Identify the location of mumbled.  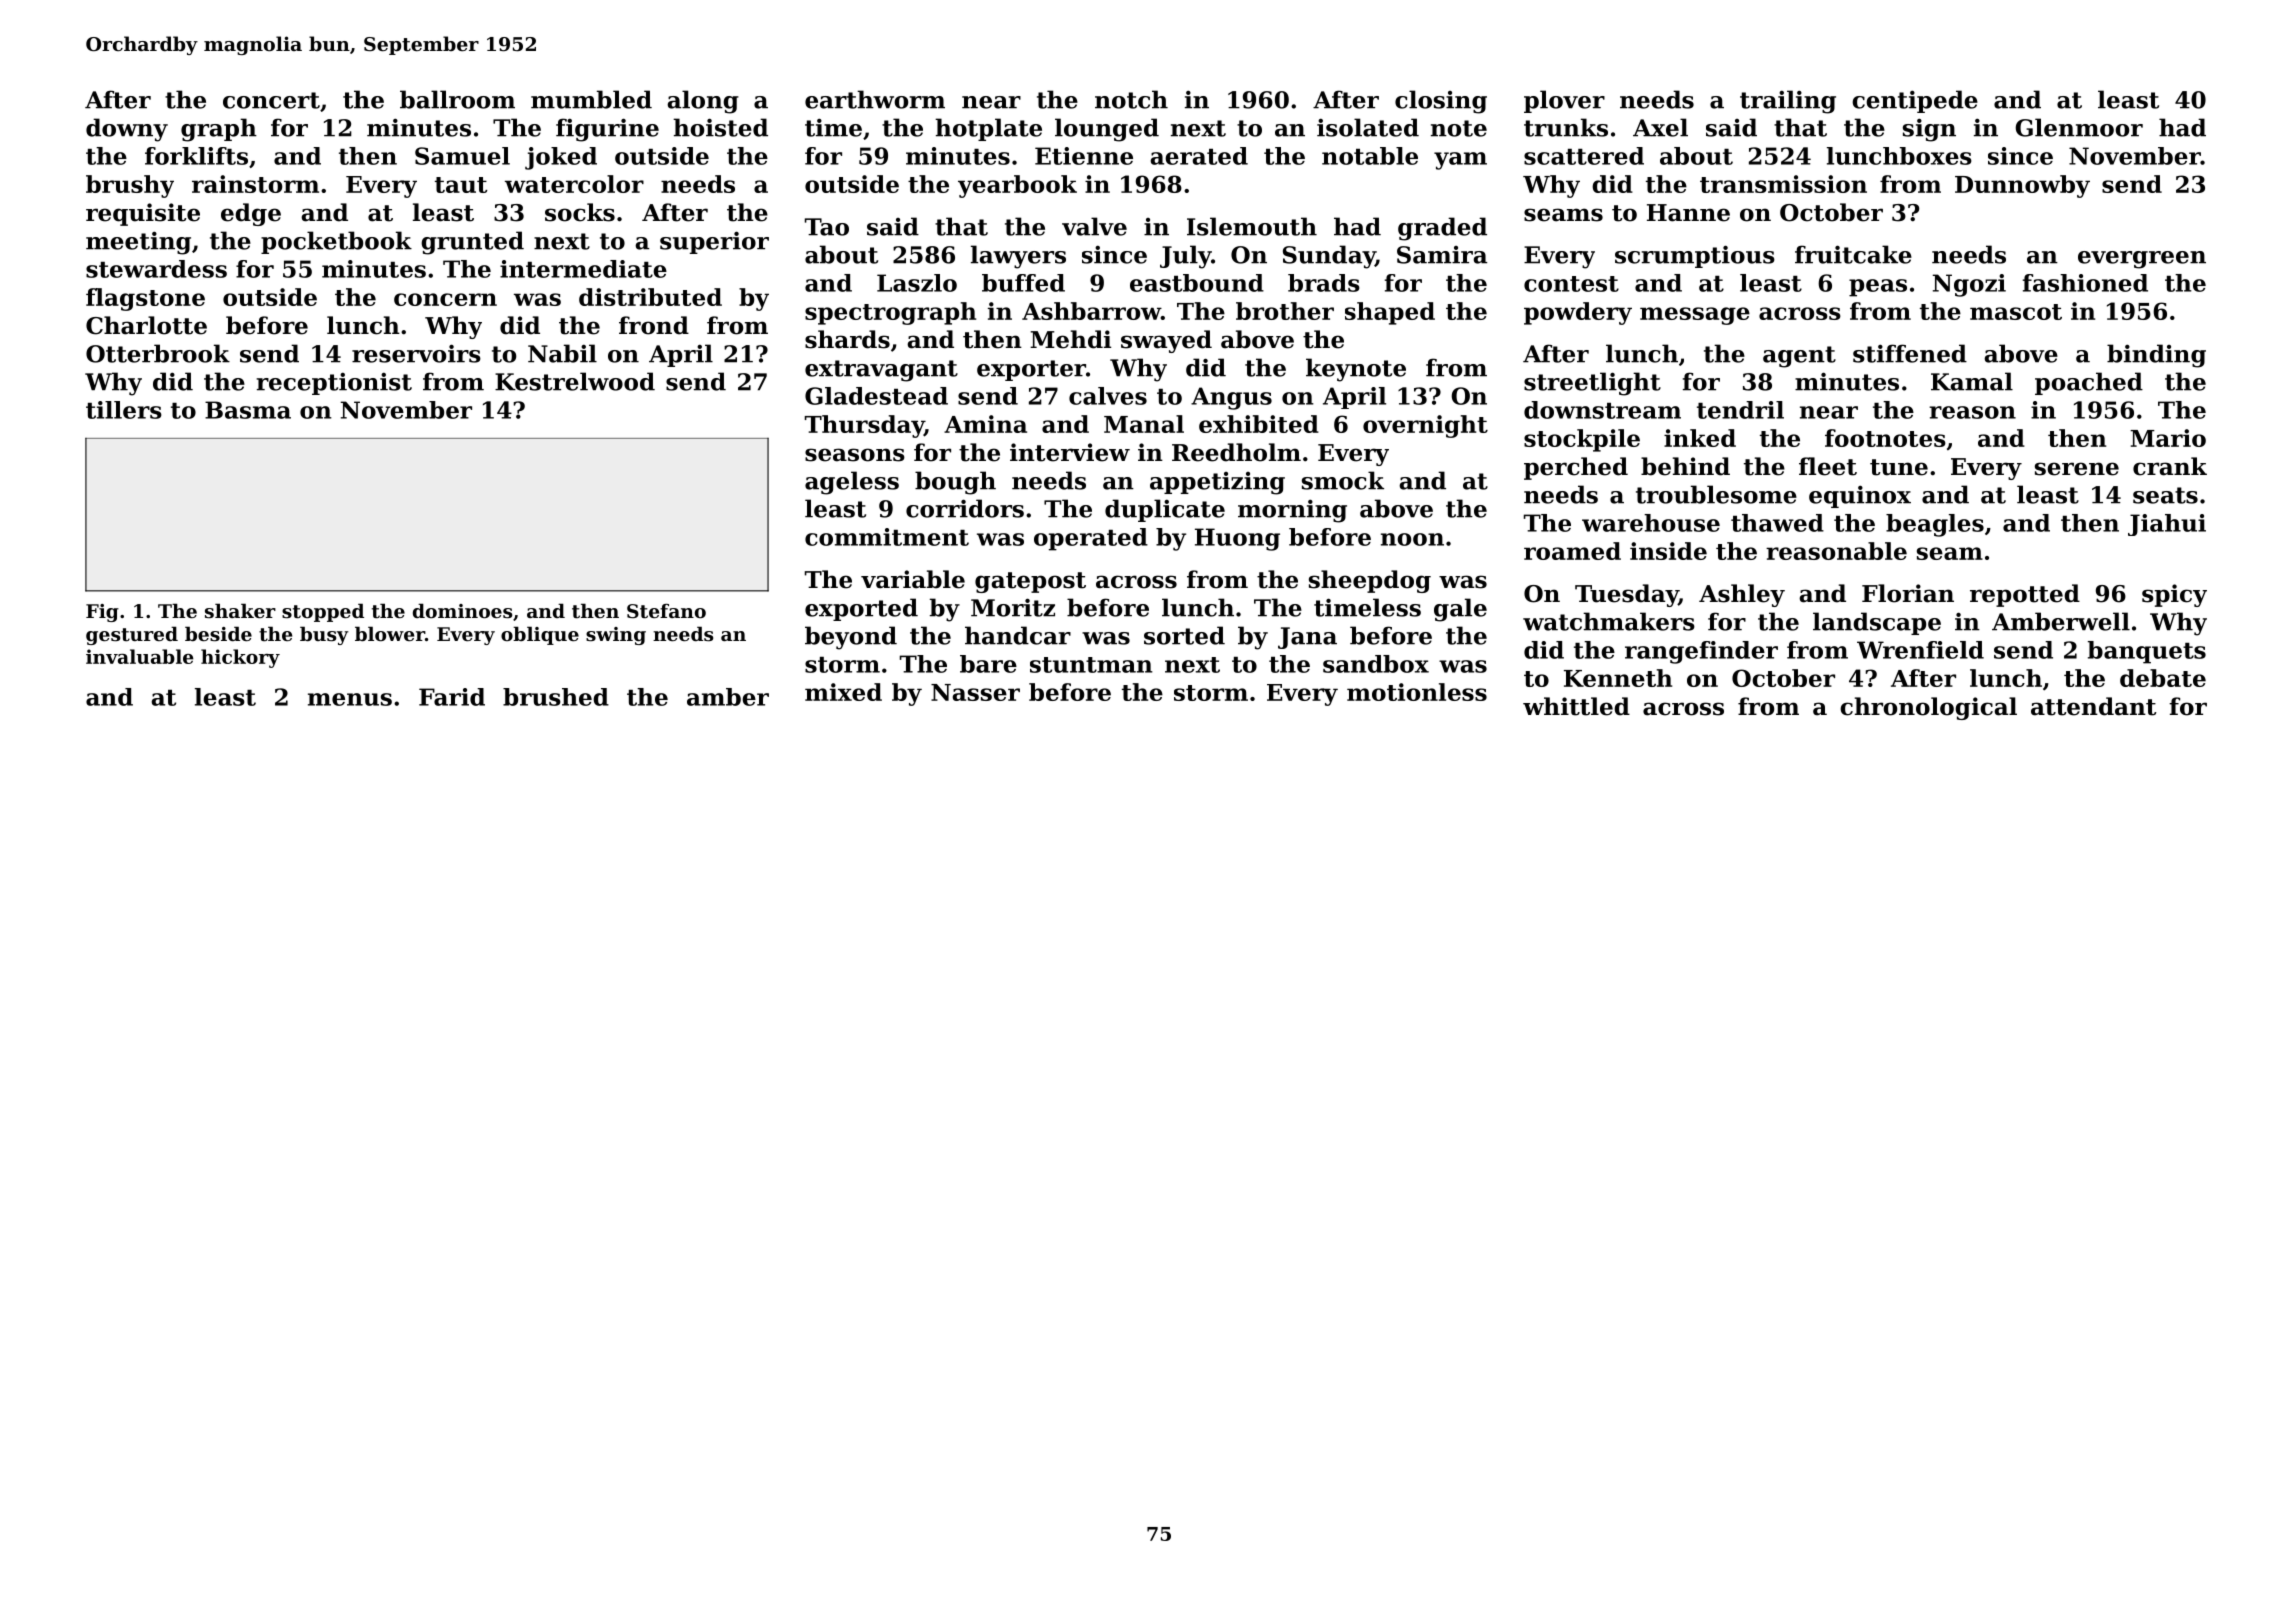
(591, 99).
